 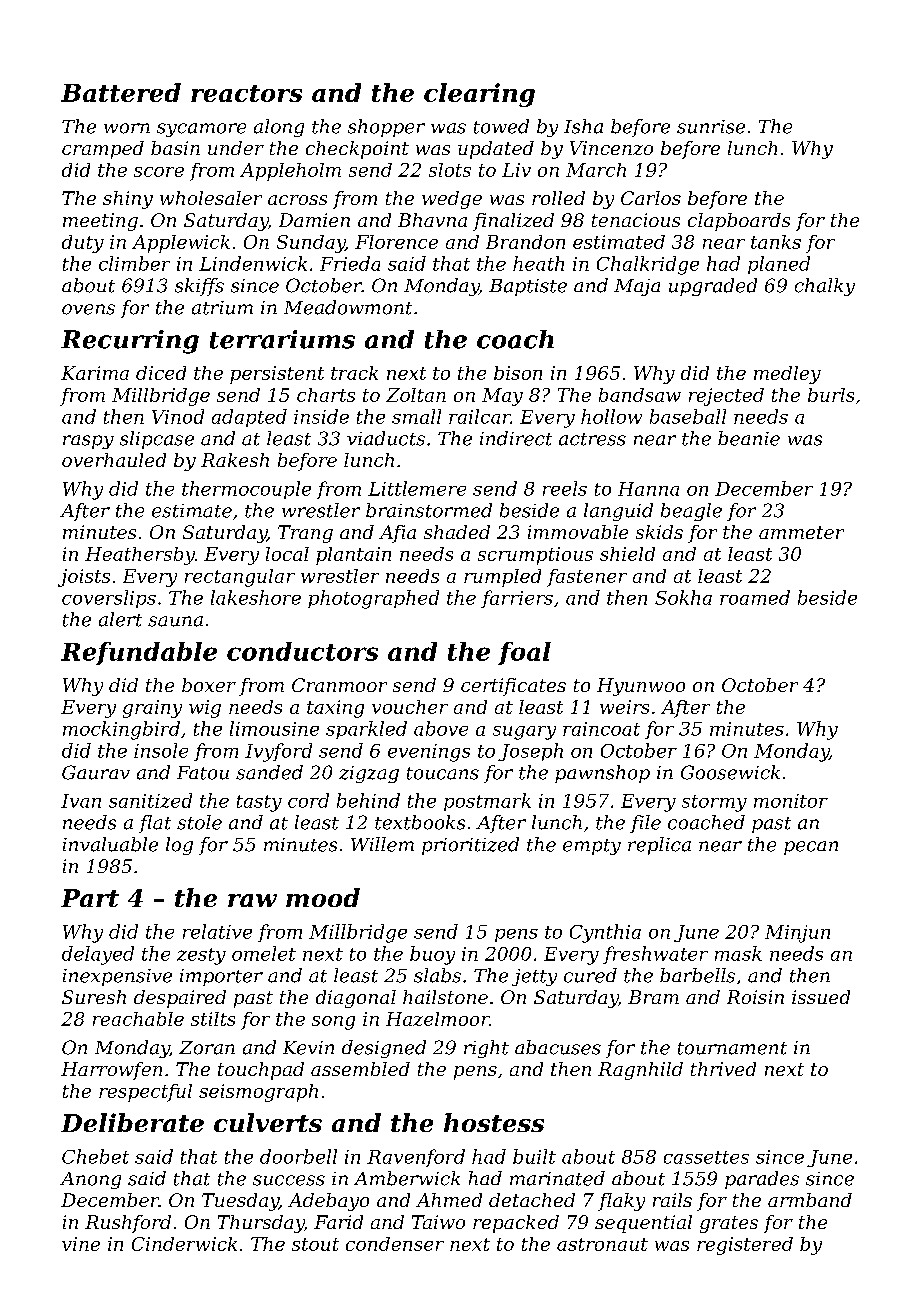 I want to click on Sokha, so click(x=683, y=597).
